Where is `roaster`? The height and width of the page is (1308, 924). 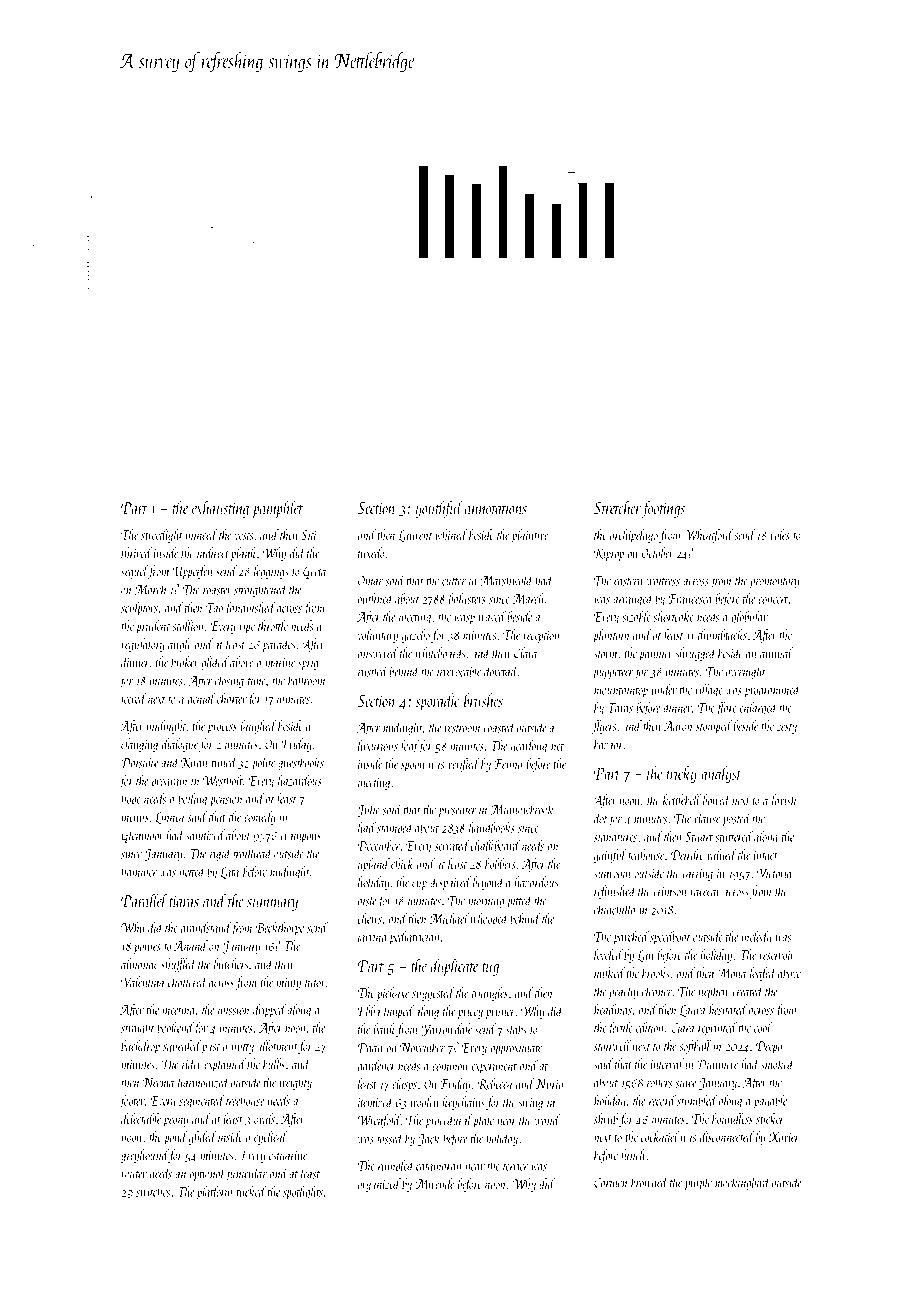
roaster is located at coordinates (217, 591).
